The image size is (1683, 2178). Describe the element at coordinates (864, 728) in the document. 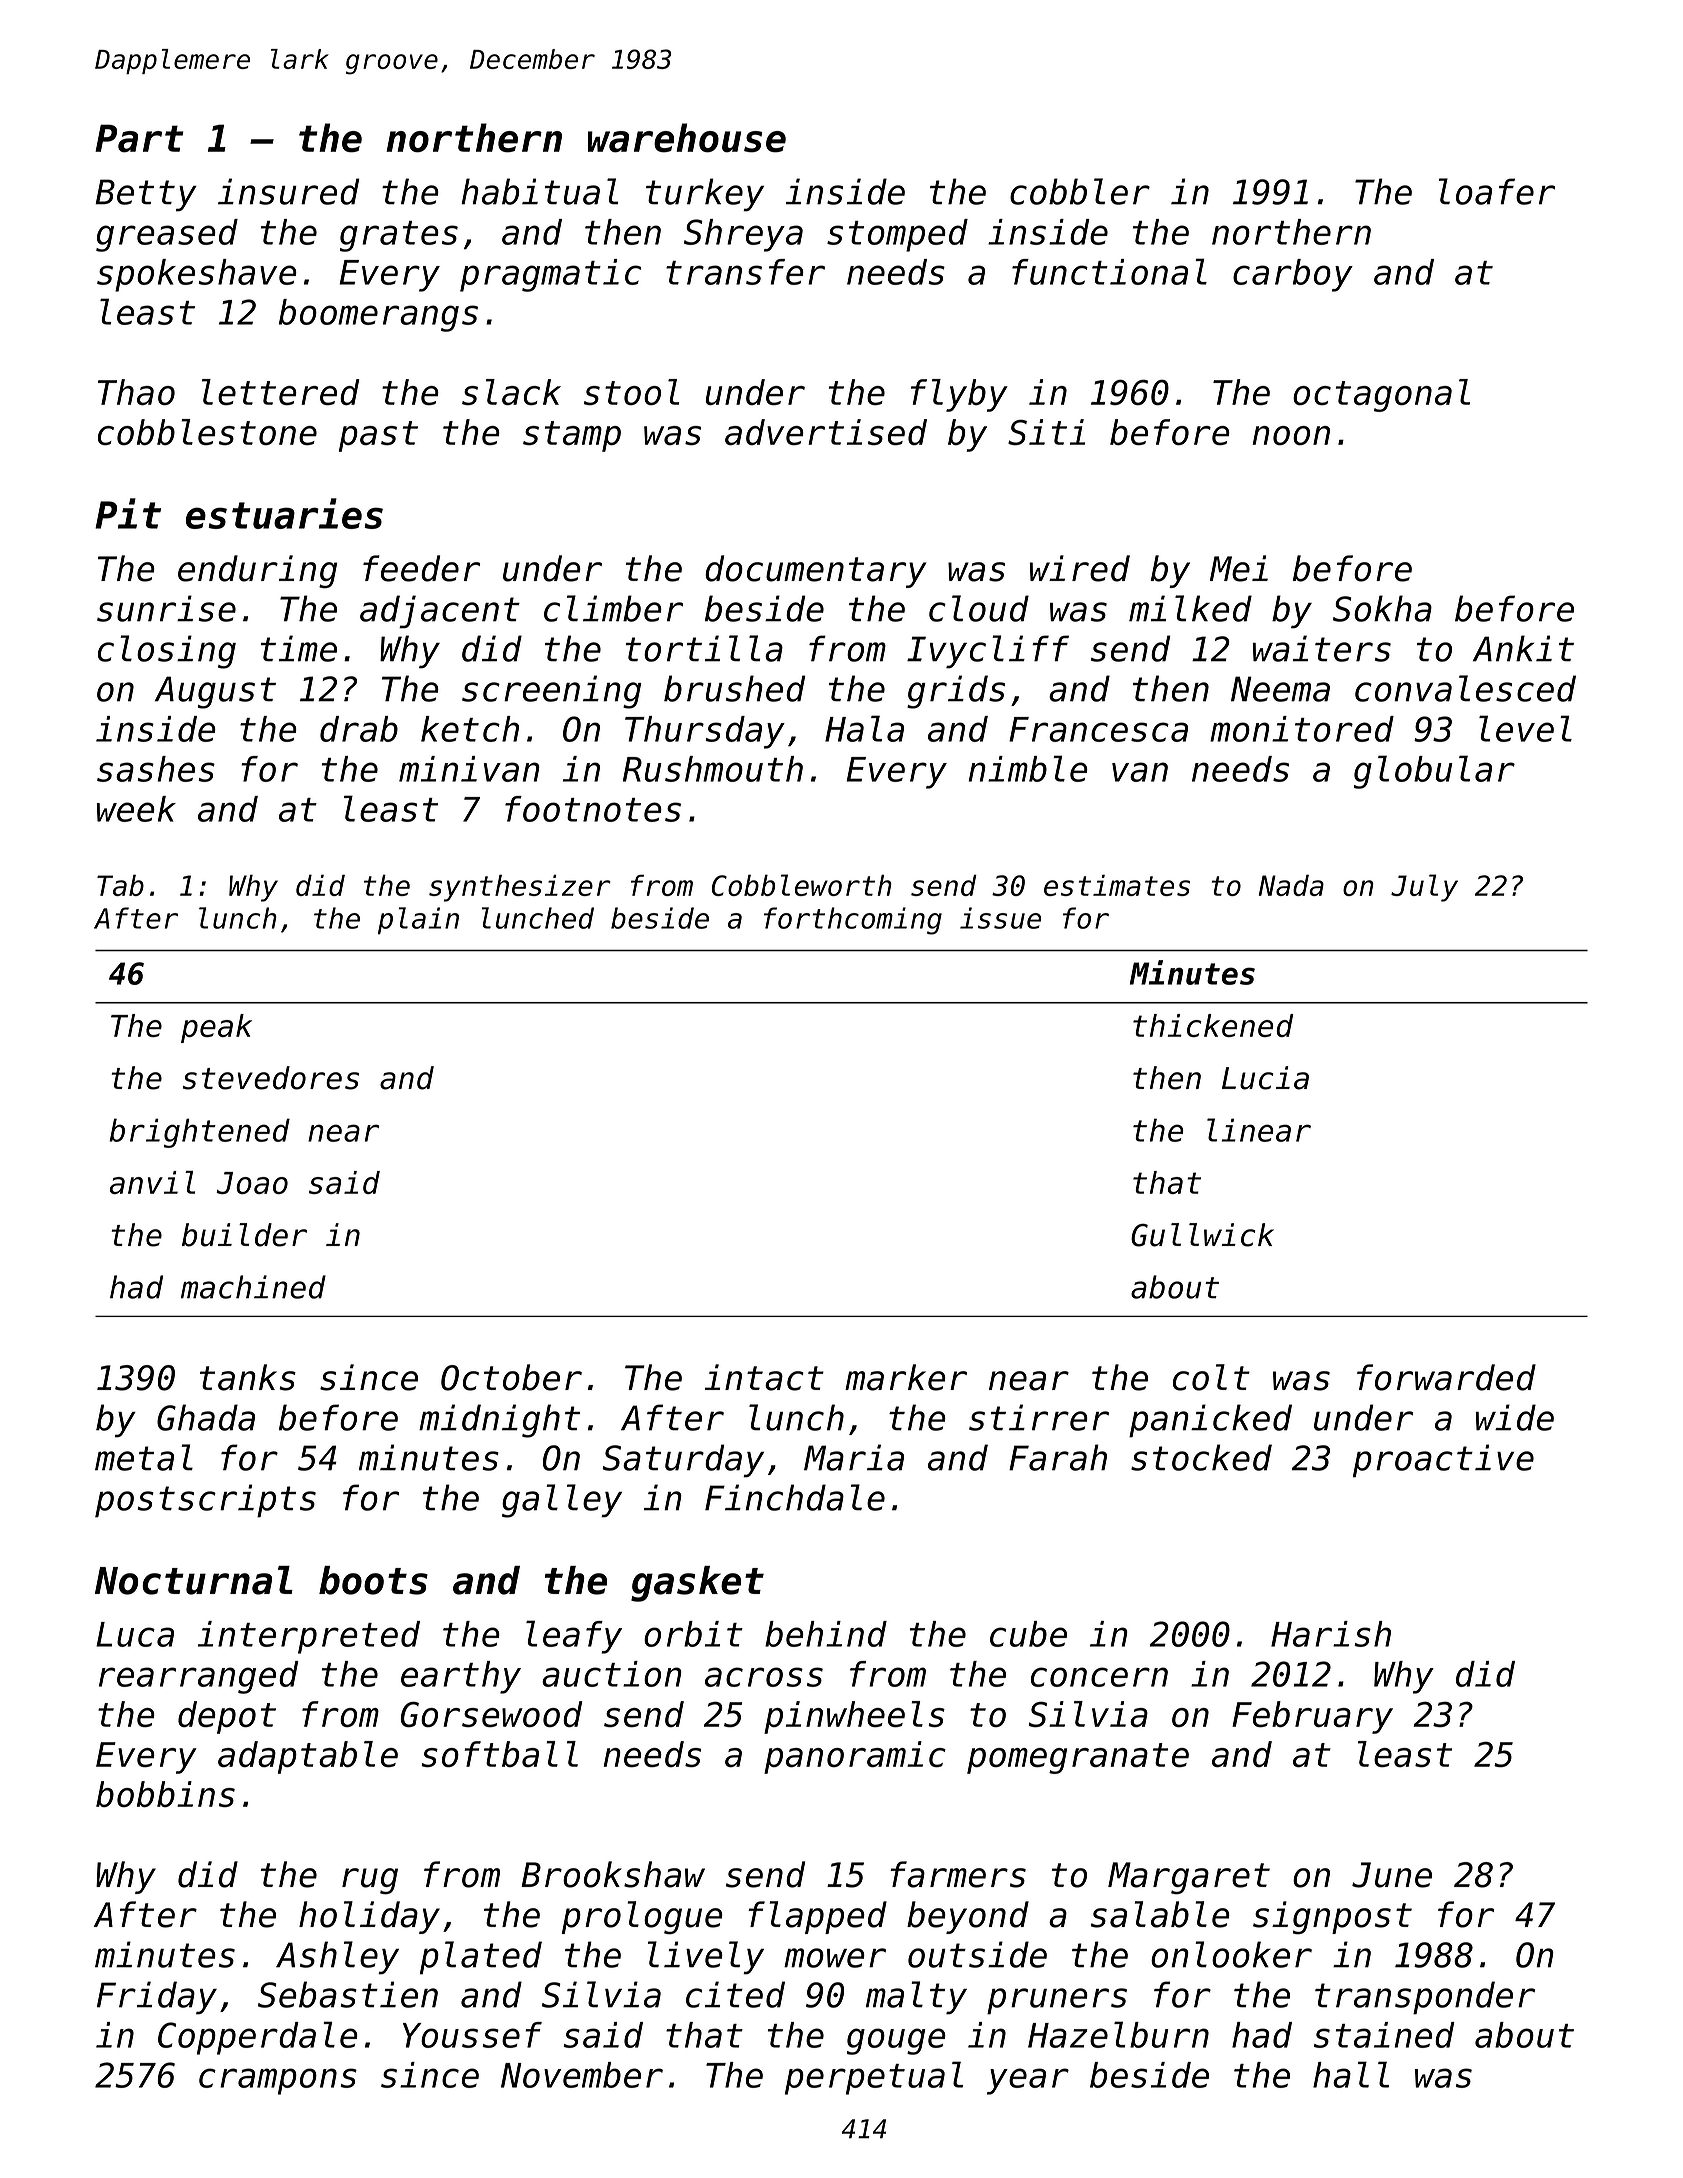

I see `Hala` at that location.
